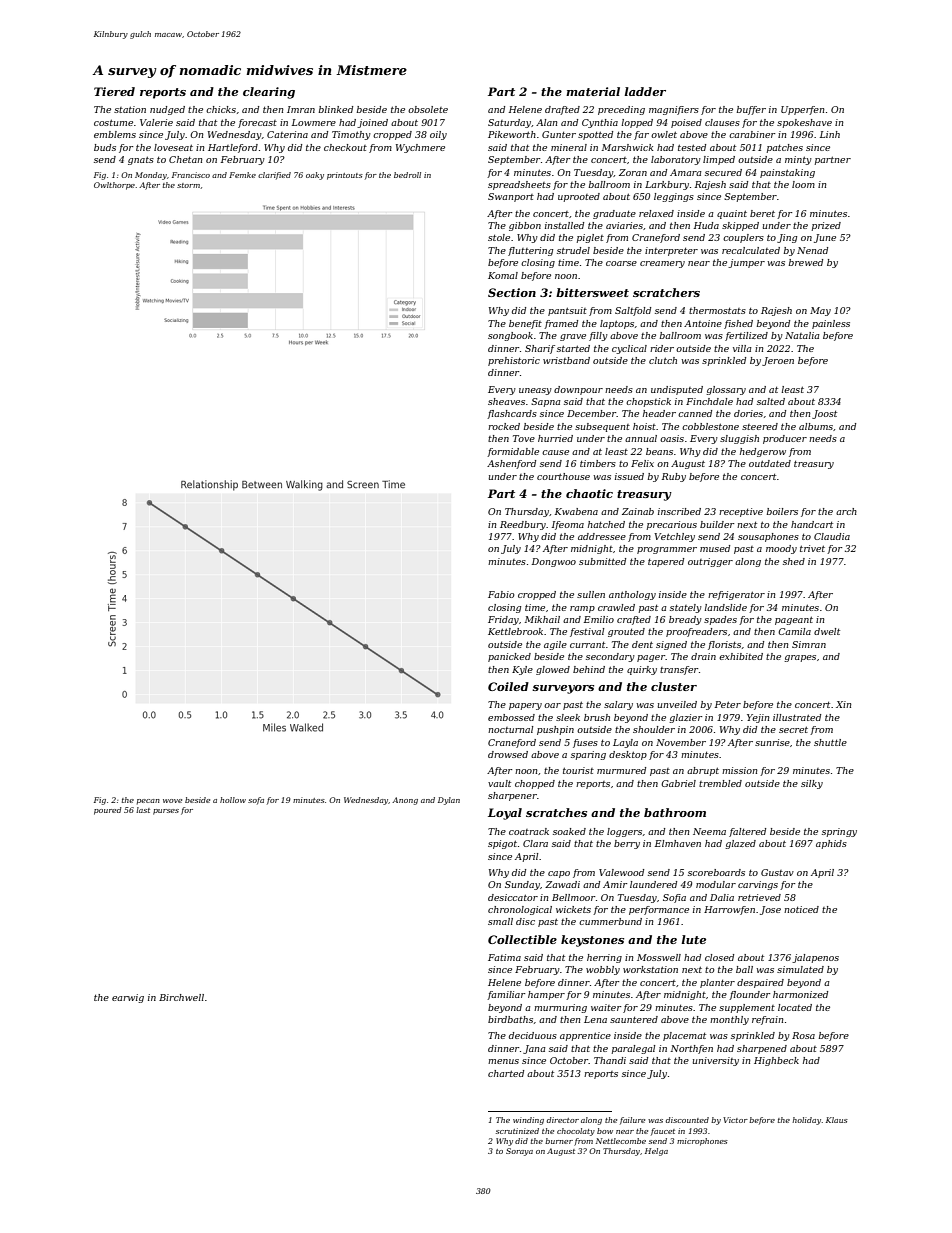 This screenshot has width=952, height=1233. What do you see at coordinates (181, 997) in the screenshot?
I see `Birchwell` at bounding box center [181, 997].
